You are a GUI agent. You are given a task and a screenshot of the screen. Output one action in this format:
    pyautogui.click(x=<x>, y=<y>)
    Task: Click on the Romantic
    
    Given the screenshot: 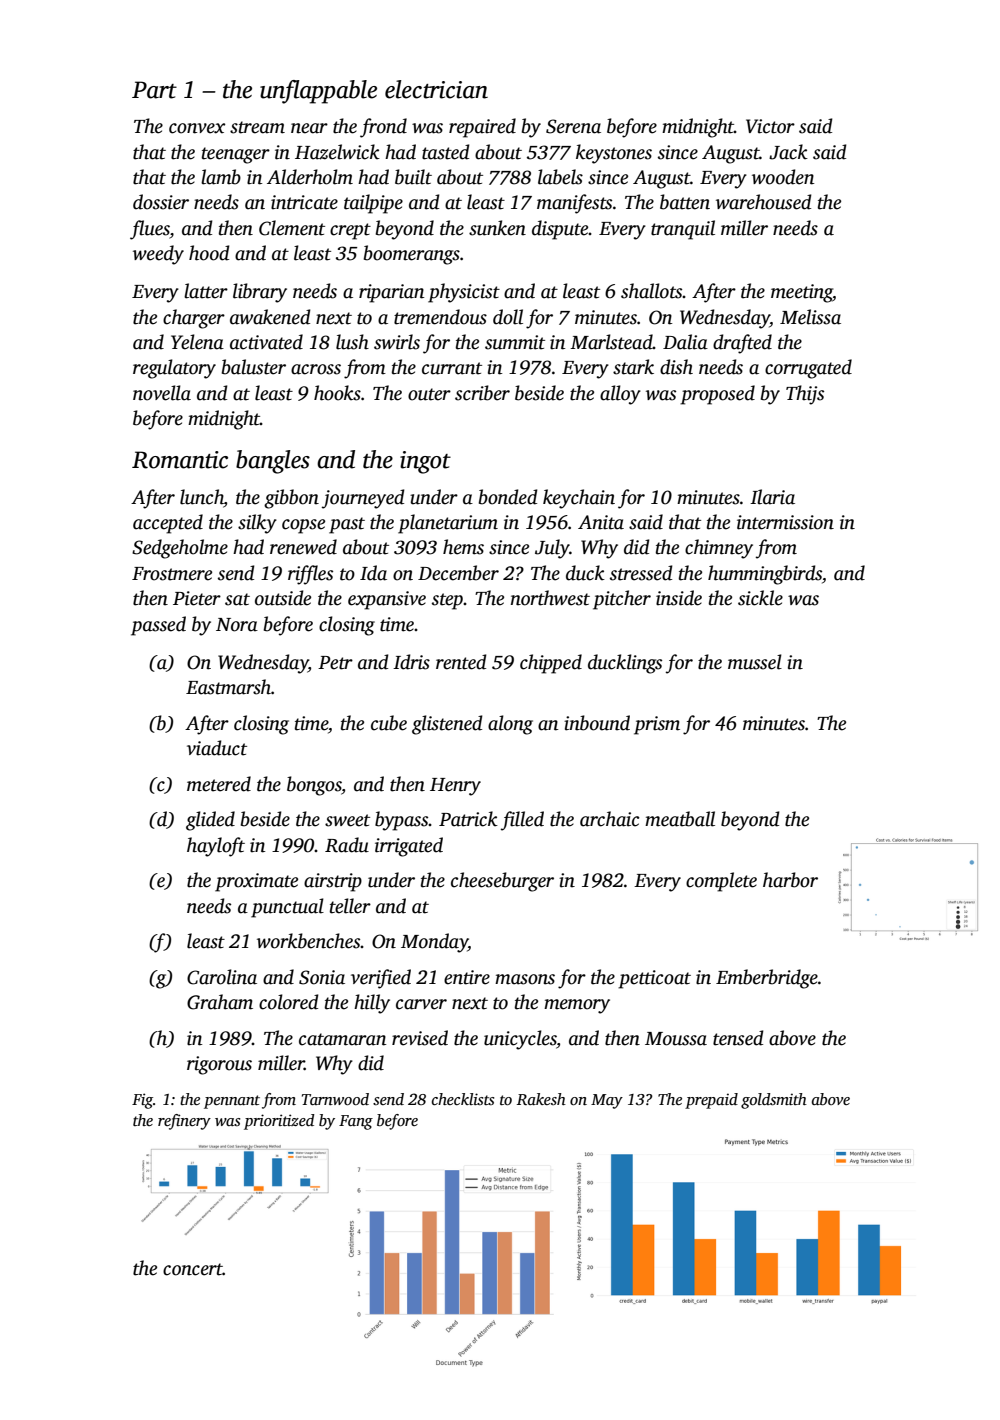 What is the action you would take?
    pyautogui.click(x=180, y=460)
